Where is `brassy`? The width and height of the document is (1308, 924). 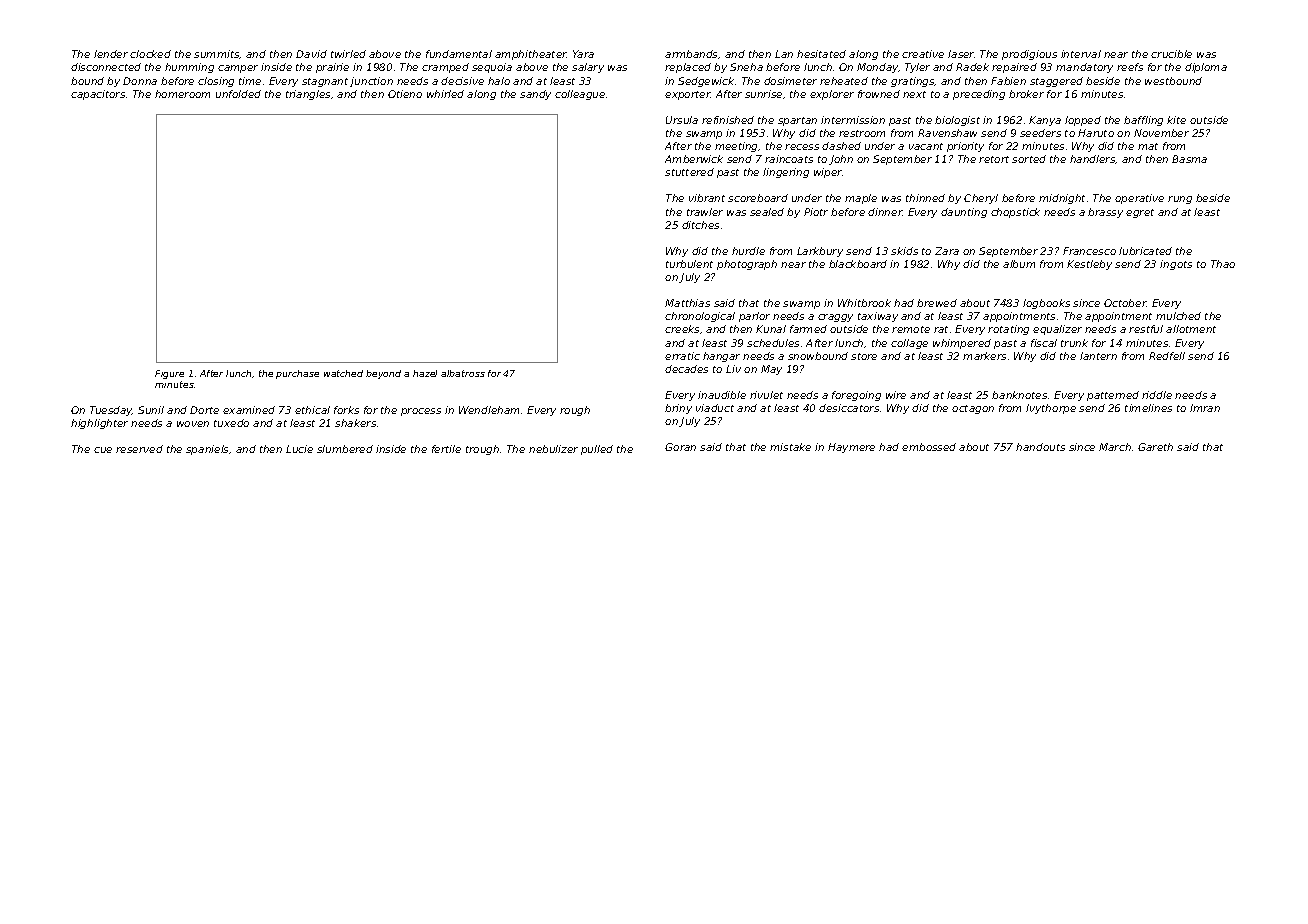 brassy is located at coordinates (1105, 213).
